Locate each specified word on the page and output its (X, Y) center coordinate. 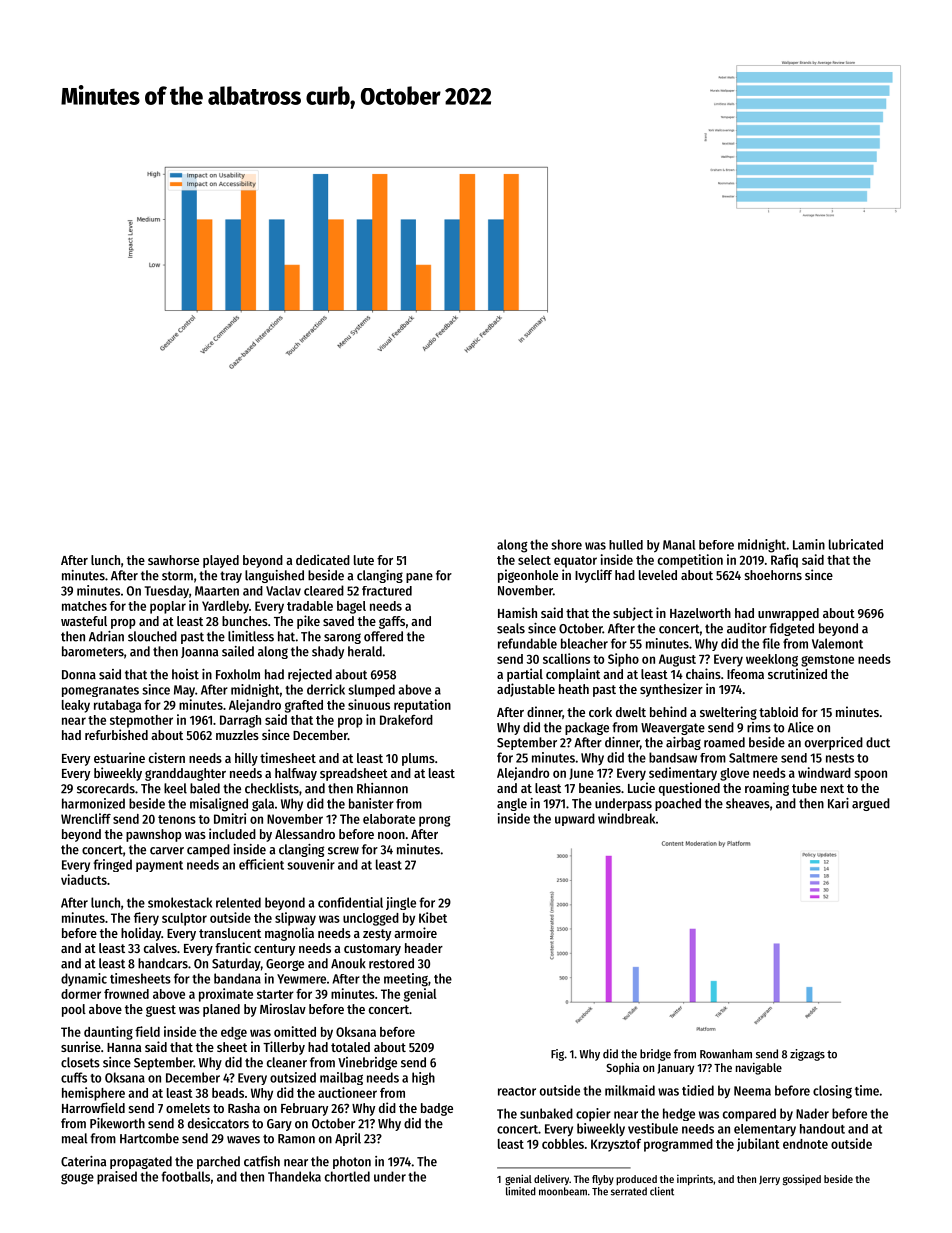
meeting (406, 980)
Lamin (809, 544)
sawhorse (173, 560)
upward (575, 819)
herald (365, 651)
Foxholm (238, 674)
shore (566, 544)
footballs (185, 1176)
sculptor (184, 919)
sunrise (81, 1046)
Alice (801, 727)
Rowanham (726, 1054)
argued (871, 804)
